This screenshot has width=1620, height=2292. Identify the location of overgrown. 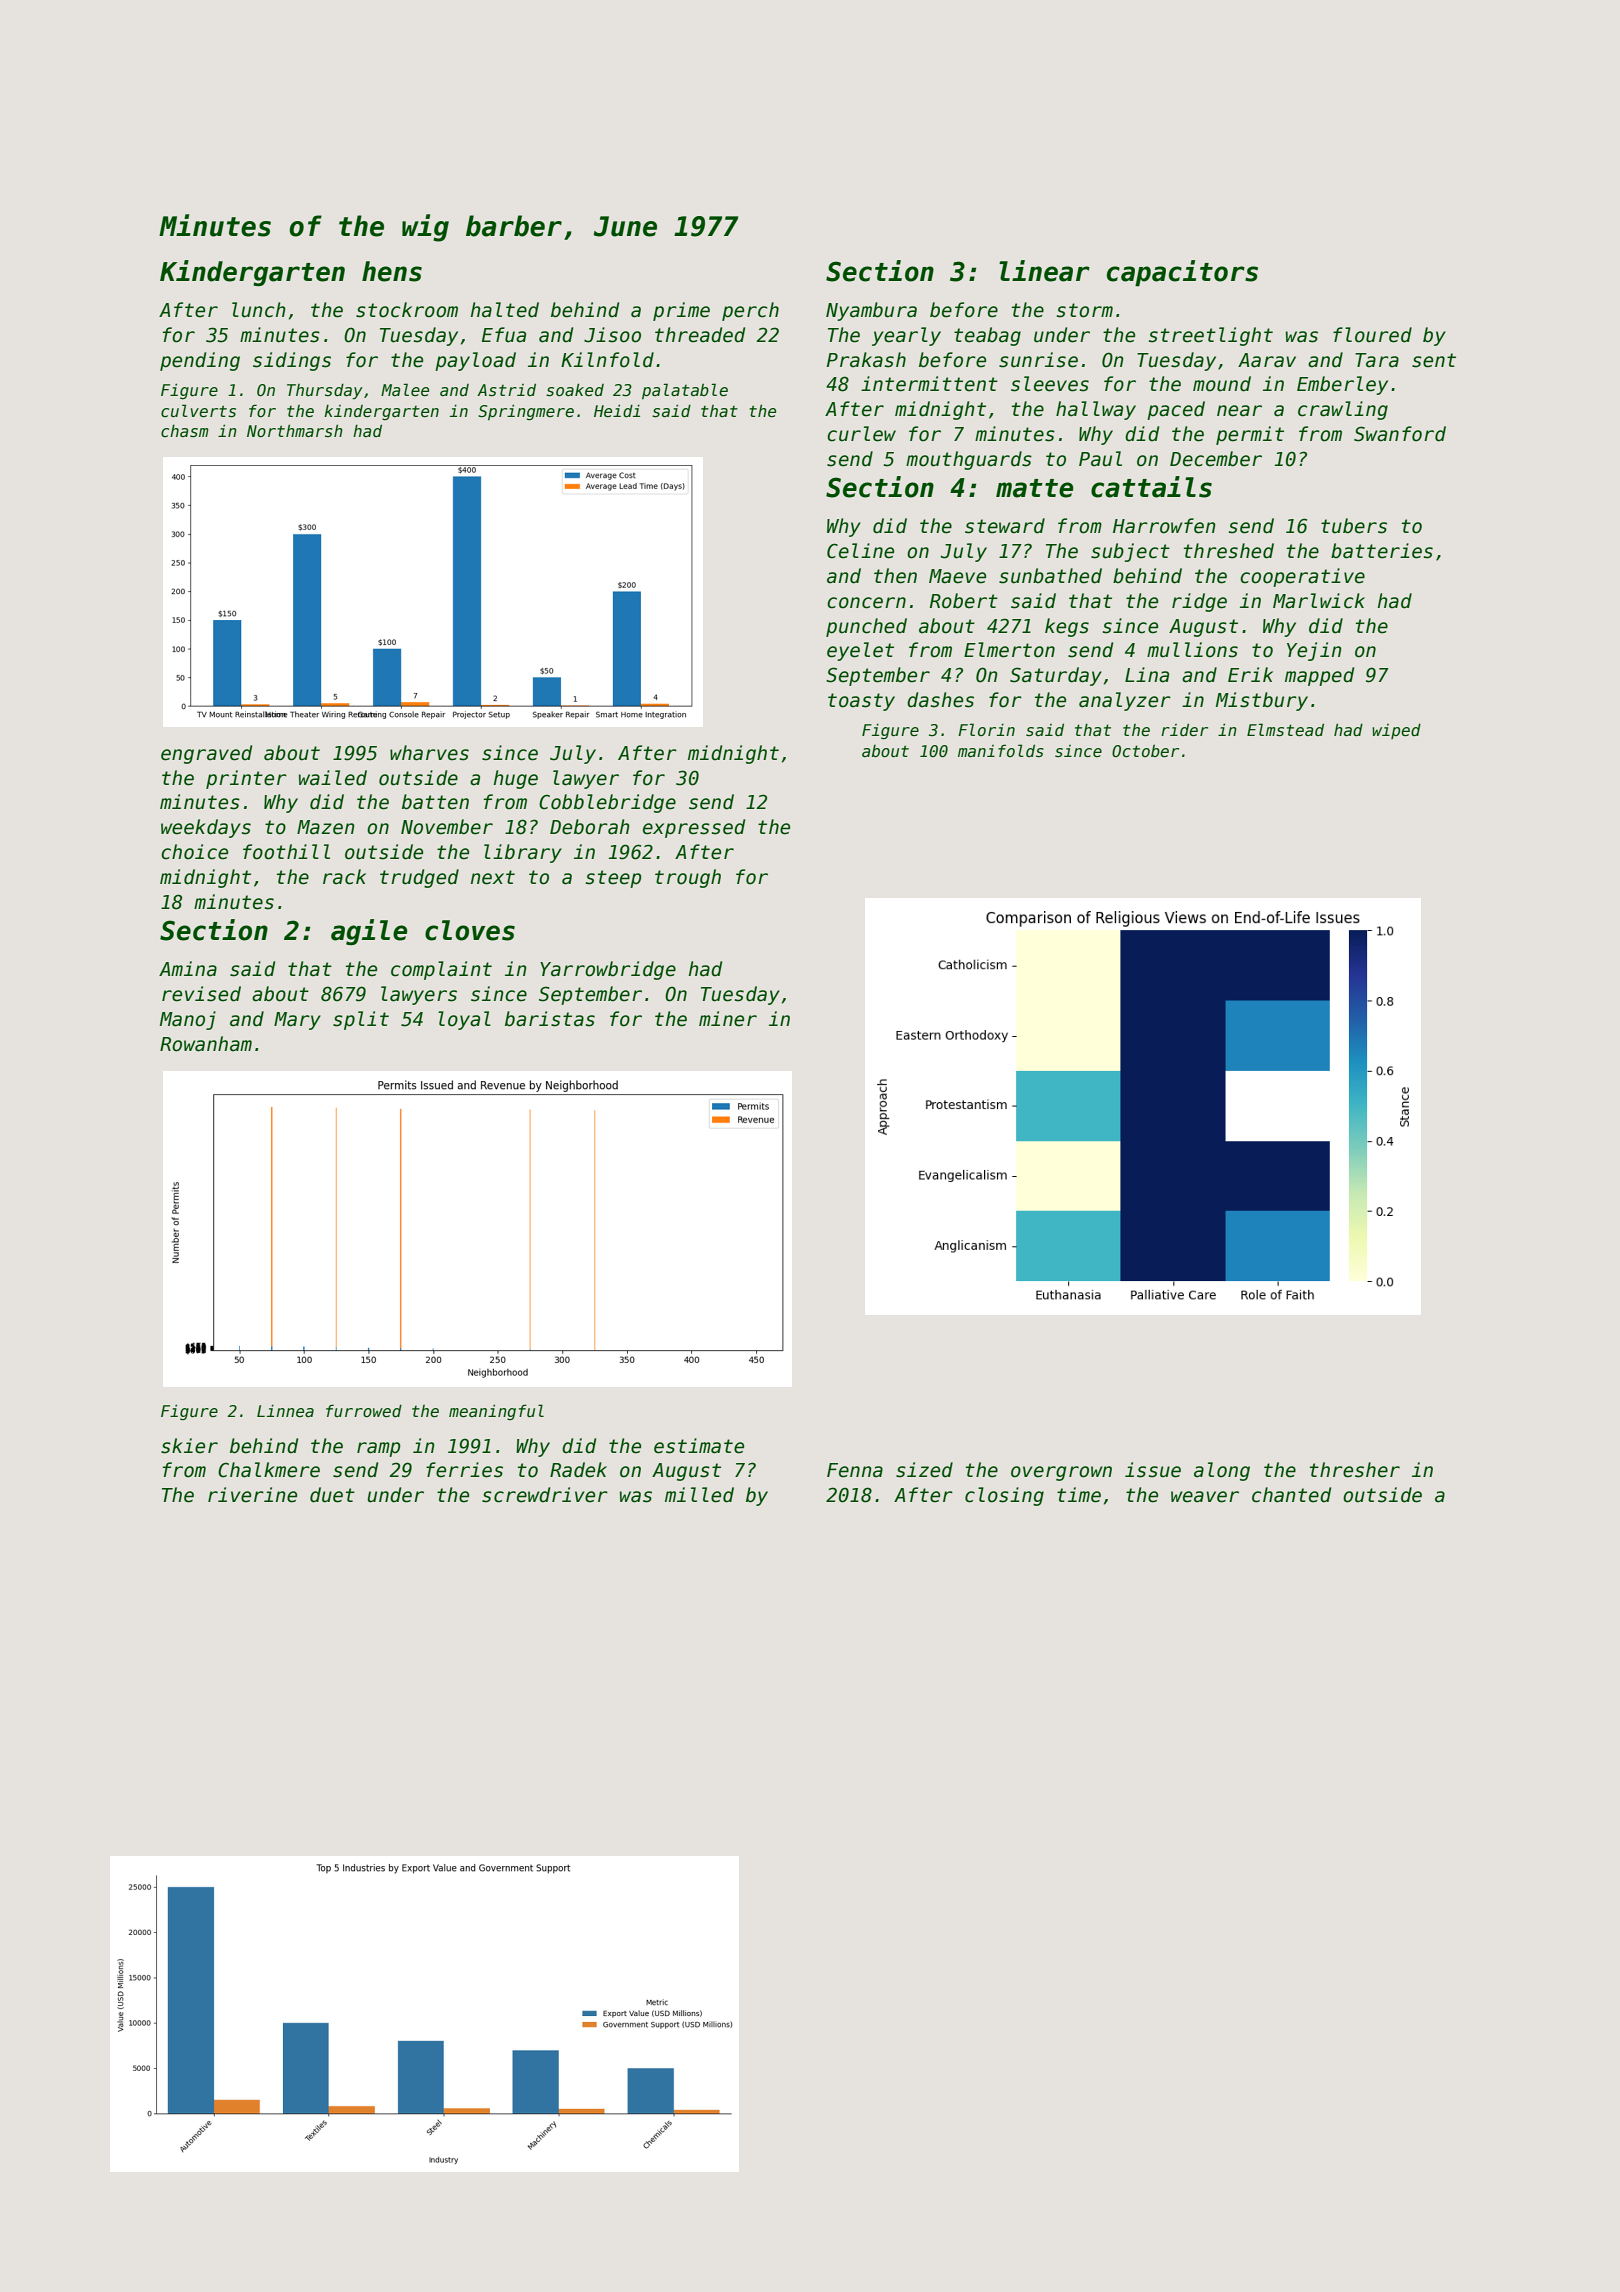
(1061, 1473).
